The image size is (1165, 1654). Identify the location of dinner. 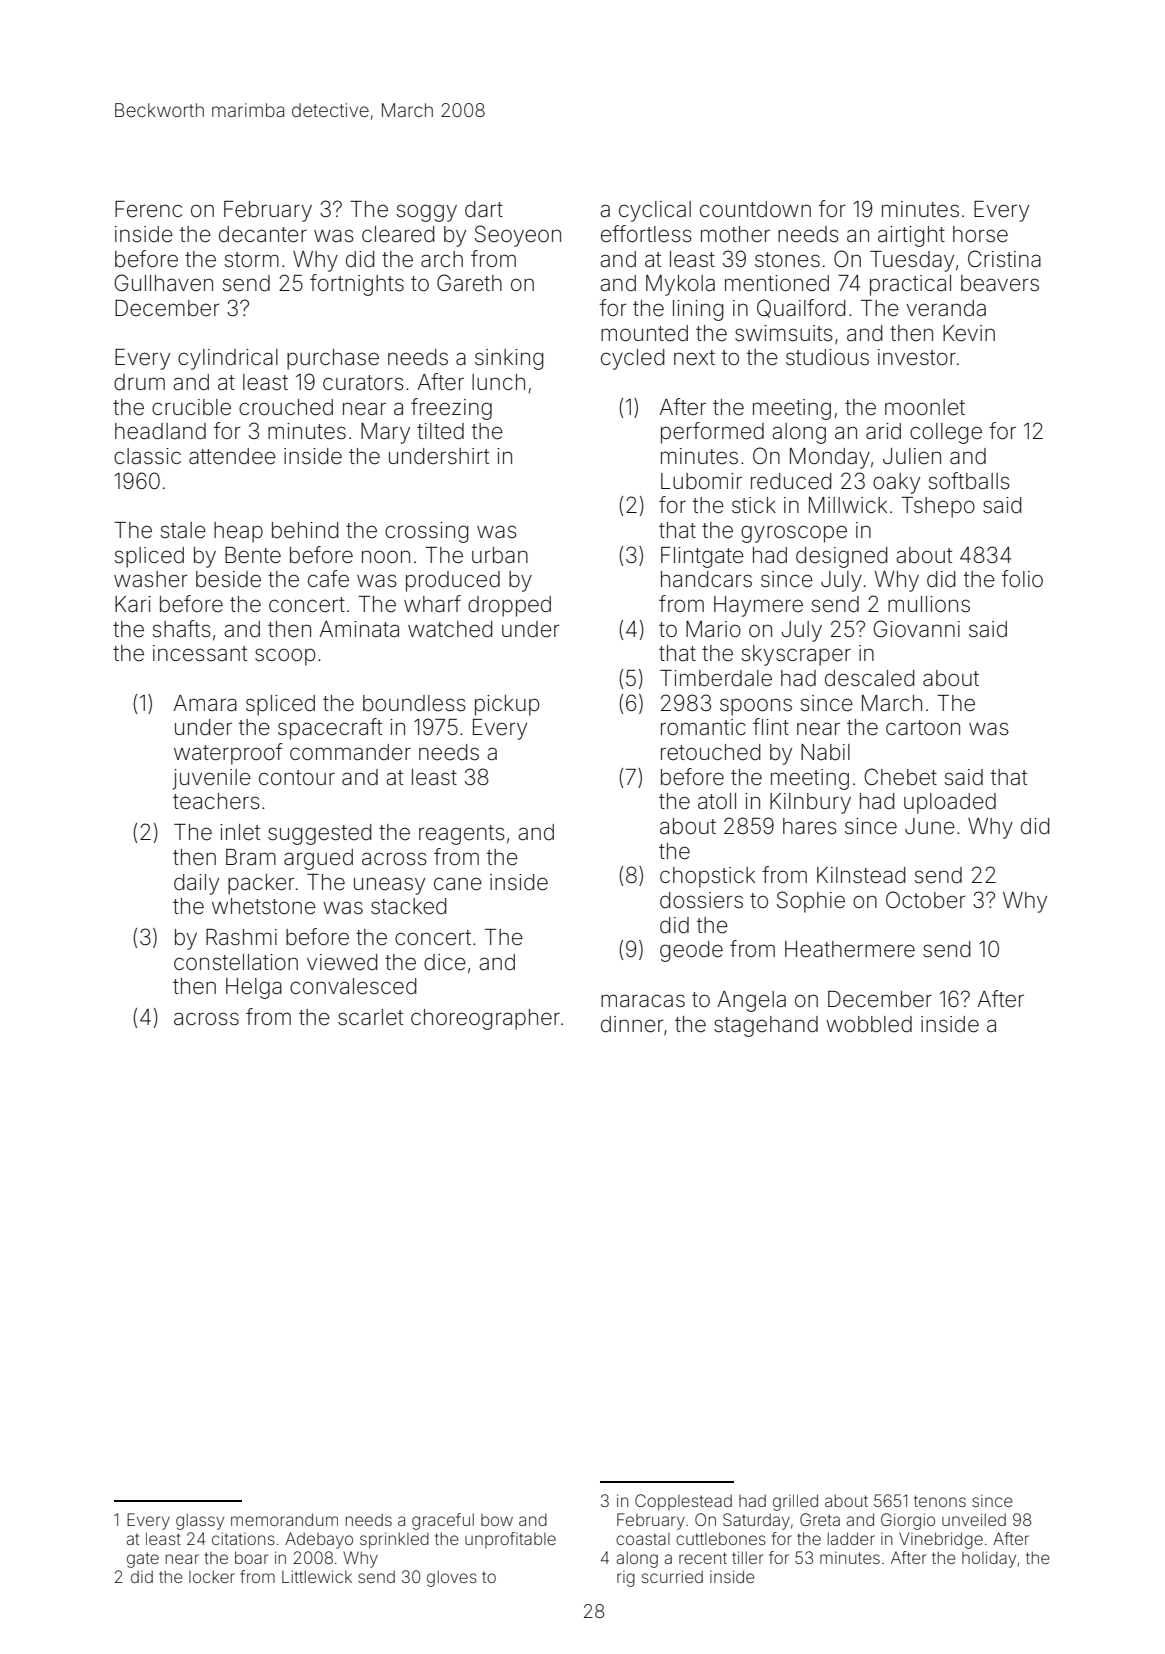
(632, 1024).
